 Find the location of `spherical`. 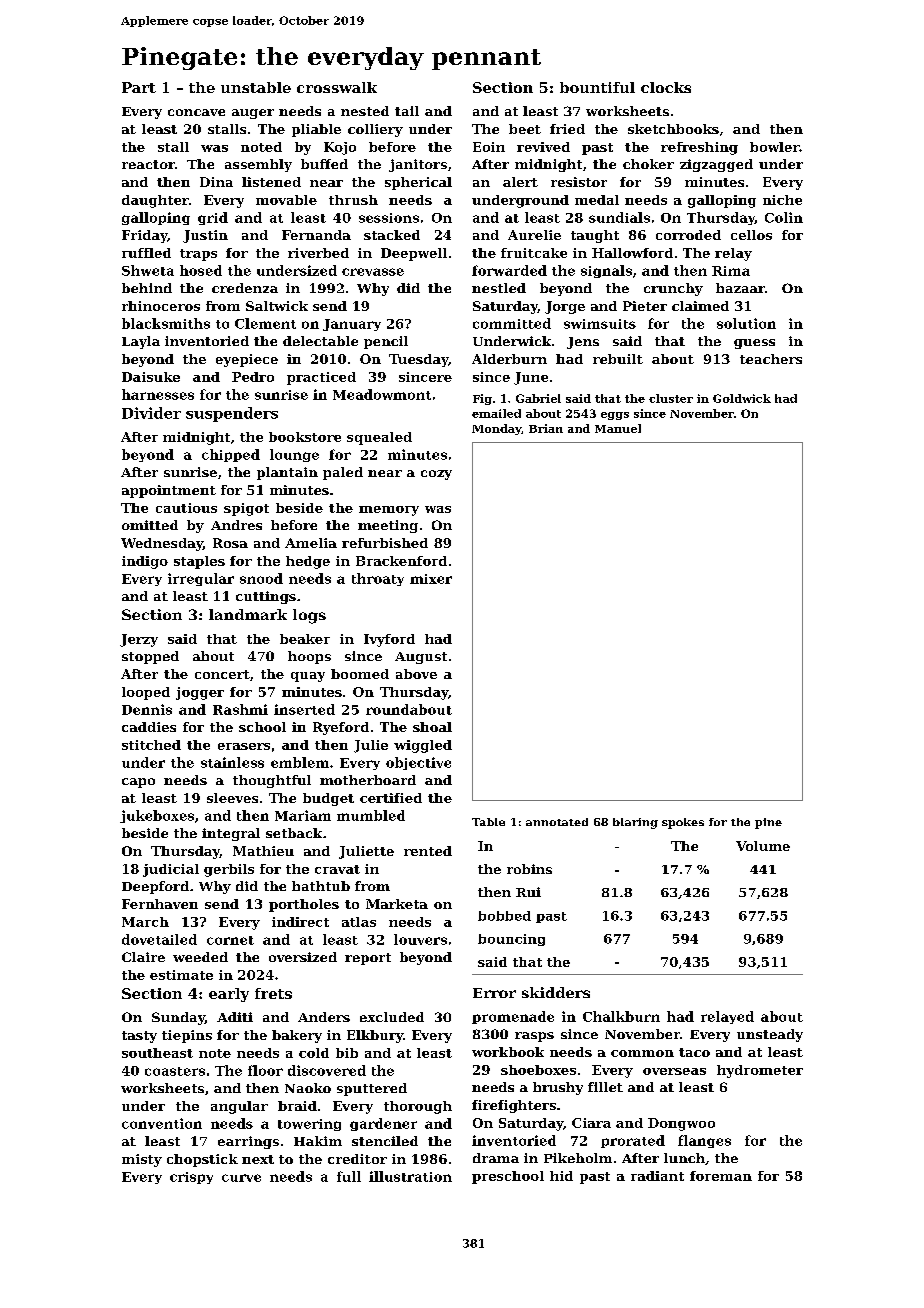

spherical is located at coordinates (418, 183).
